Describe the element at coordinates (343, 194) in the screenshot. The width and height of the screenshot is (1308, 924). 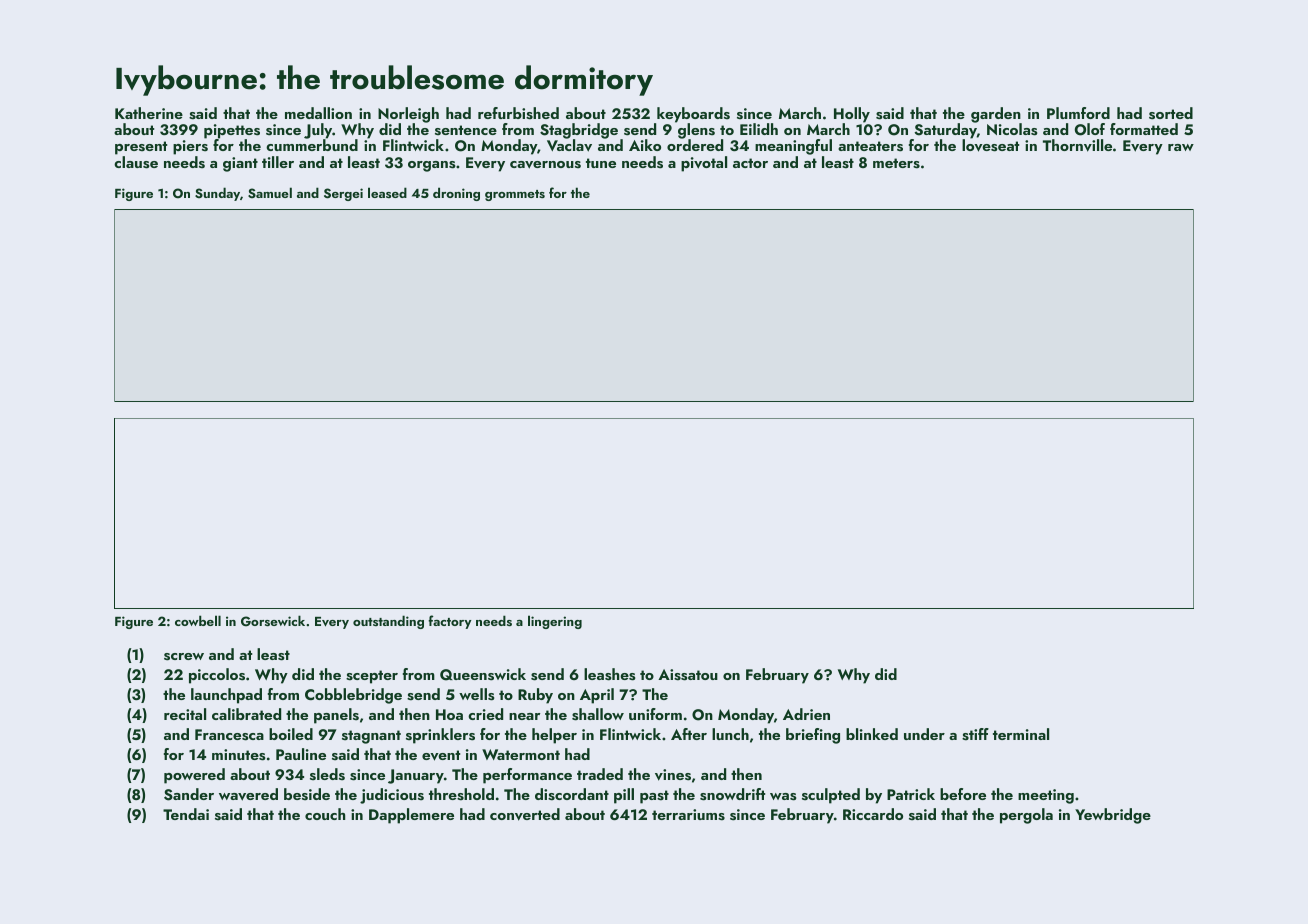
I see `Sergei` at that location.
